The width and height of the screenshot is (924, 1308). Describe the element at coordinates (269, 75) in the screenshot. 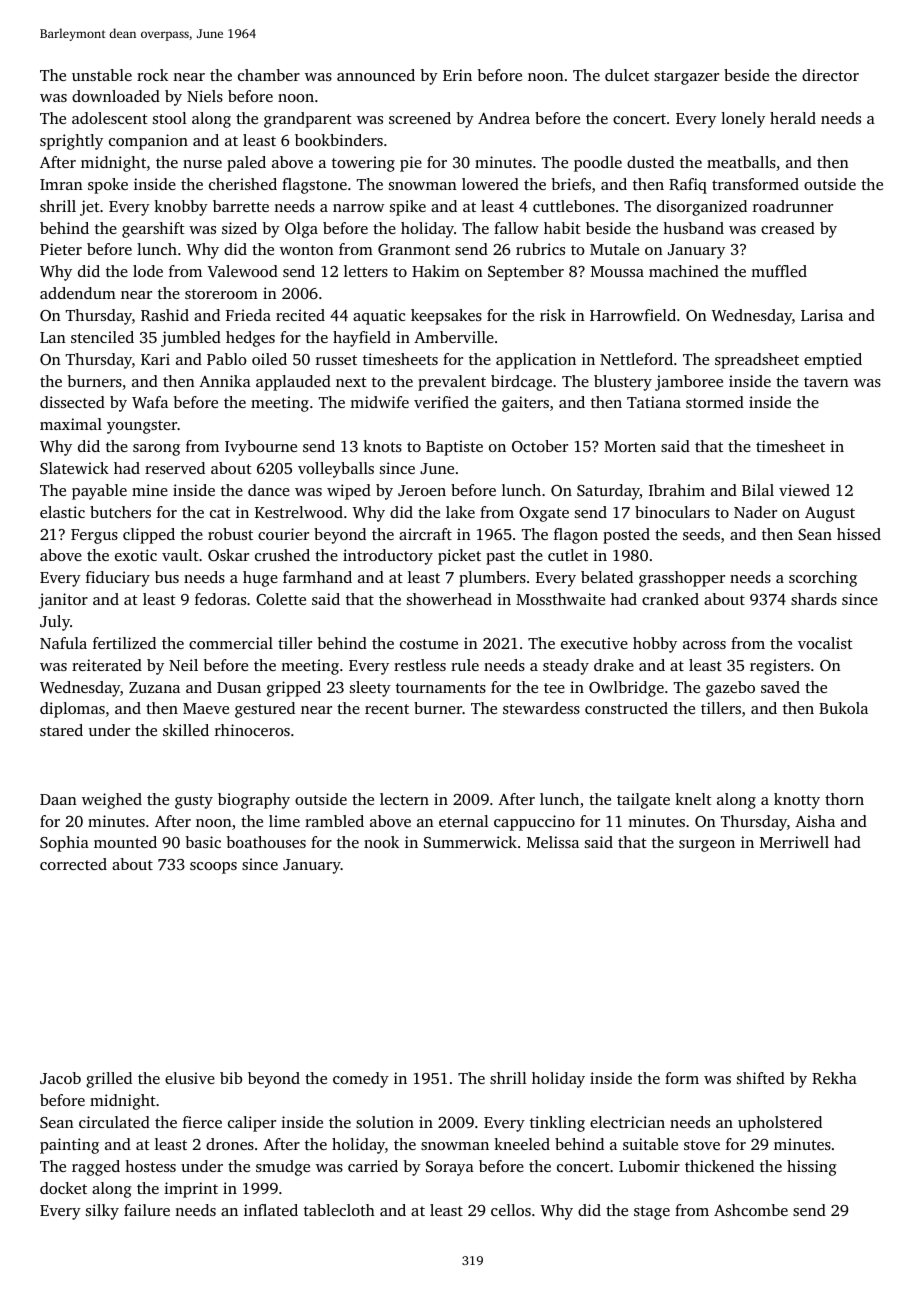

I see `chamber` at that location.
